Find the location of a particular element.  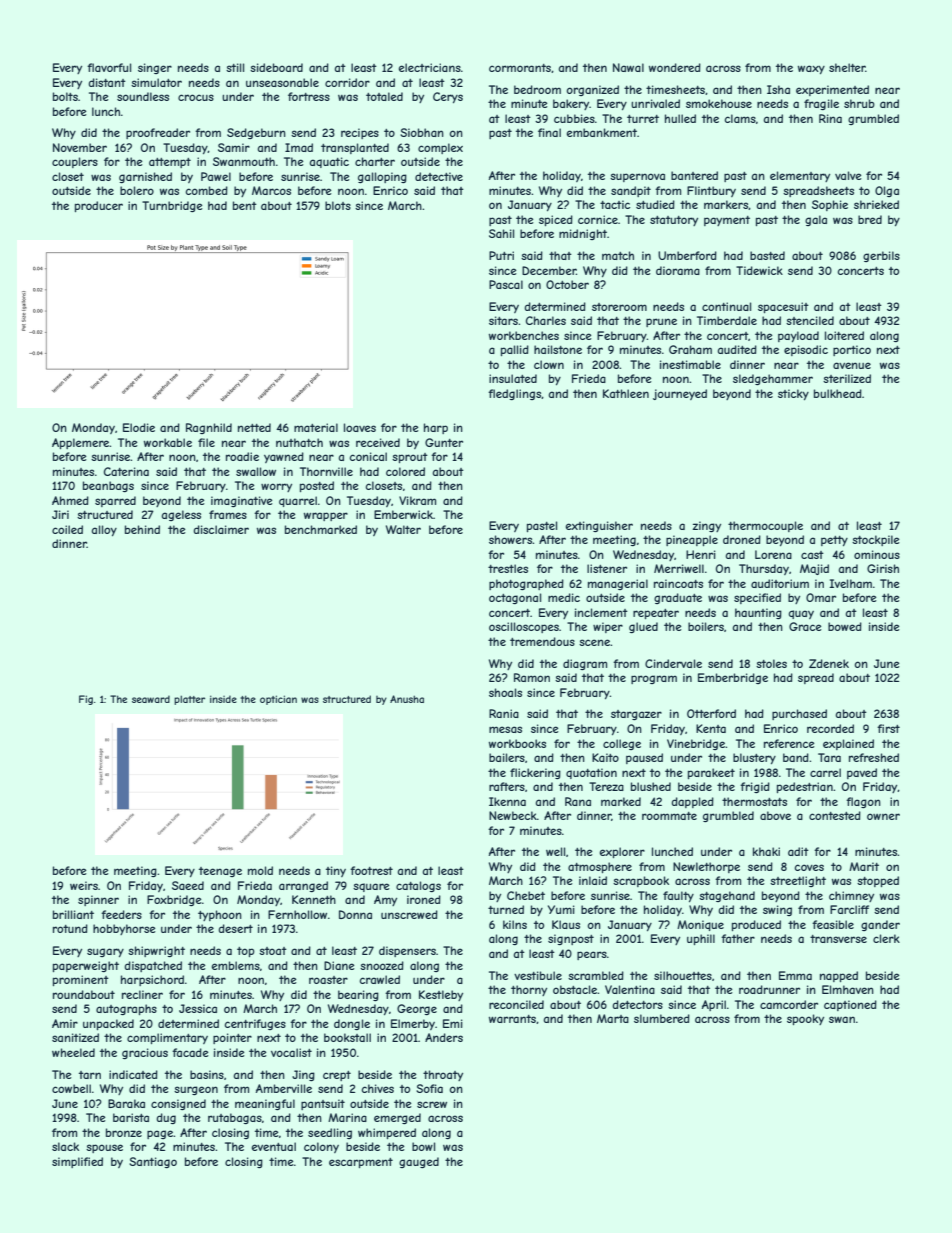

weirs is located at coordinates (84, 885).
